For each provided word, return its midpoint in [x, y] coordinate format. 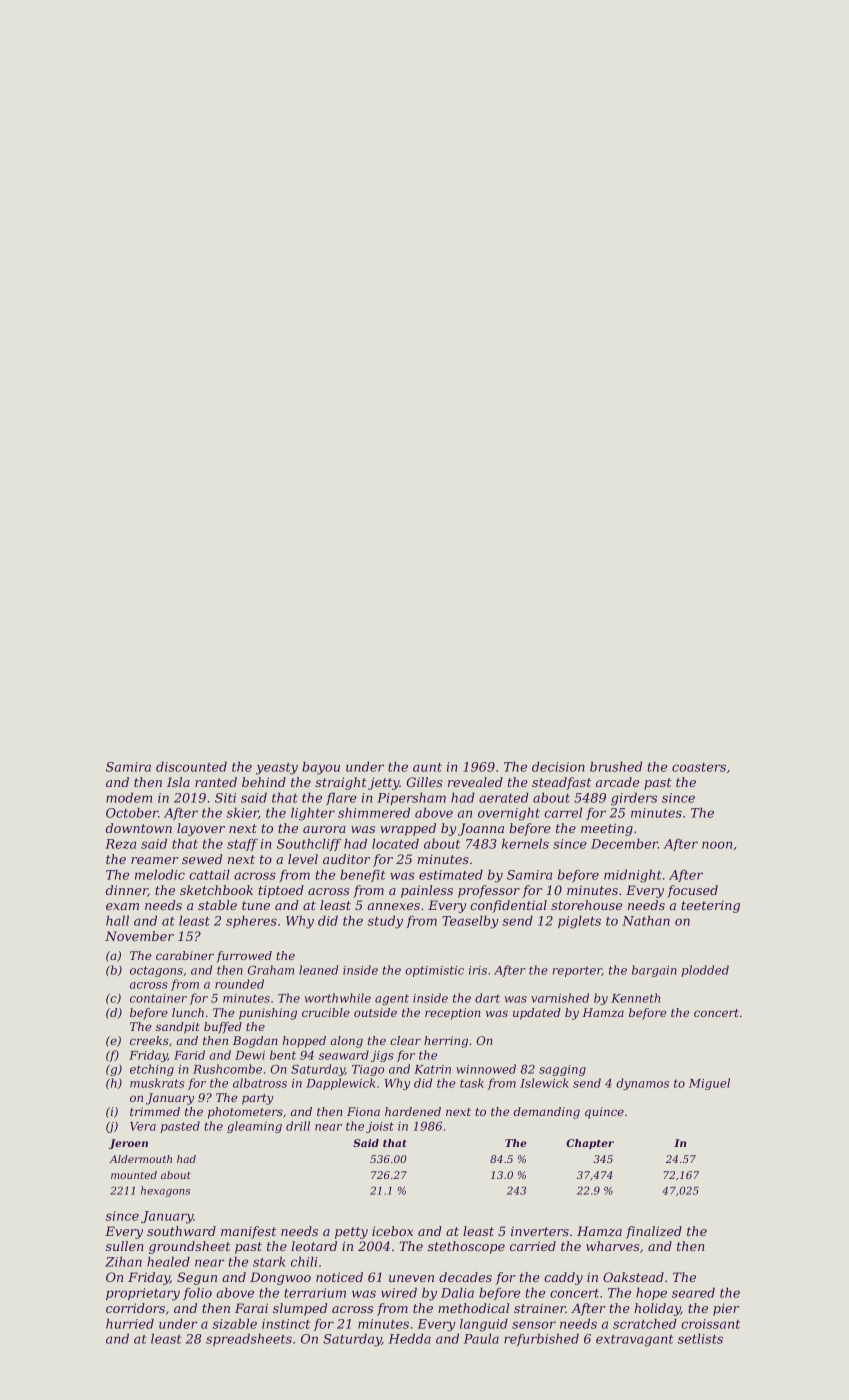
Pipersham [411, 798]
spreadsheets [249, 1339]
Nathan [646, 920]
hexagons [165, 1191]
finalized [654, 1232]
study [385, 922]
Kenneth [635, 998]
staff [242, 845]
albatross [260, 1083]
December [624, 843]
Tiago [368, 1070]
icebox [392, 1231]
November [139, 936]
